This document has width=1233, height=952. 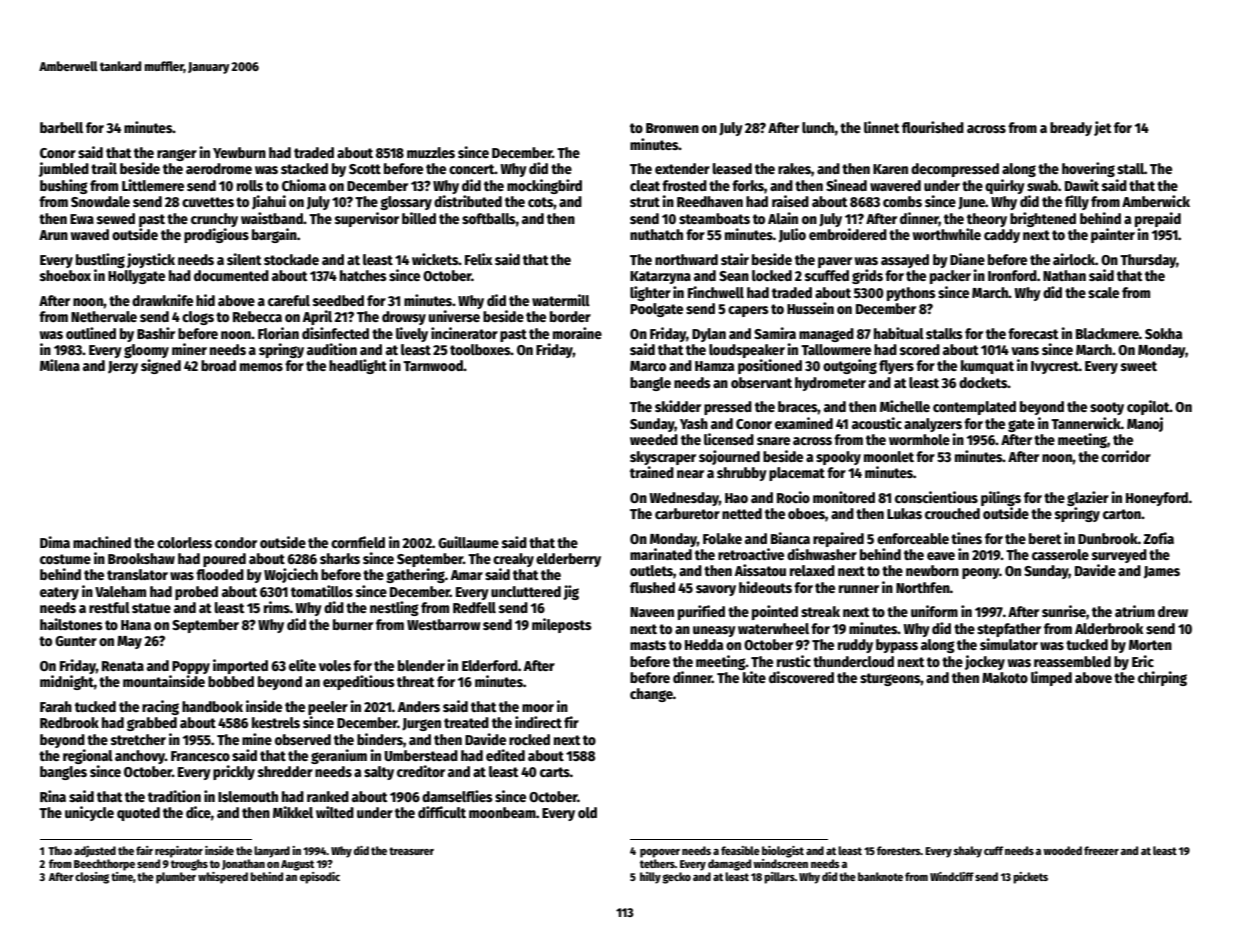 What do you see at coordinates (1030, 878) in the document?
I see `pickets` at bounding box center [1030, 878].
